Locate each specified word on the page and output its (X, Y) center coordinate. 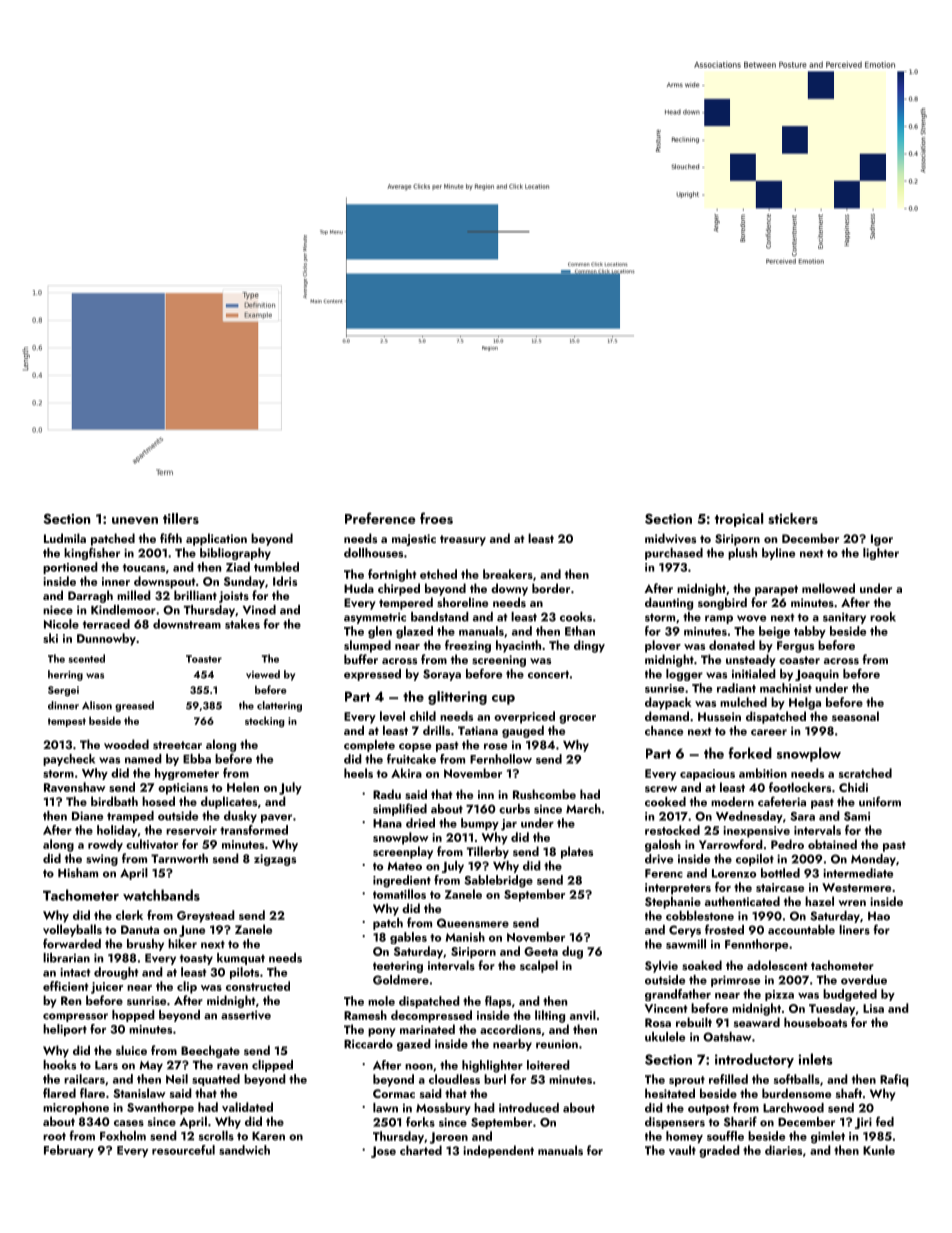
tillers (181, 518)
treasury (463, 540)
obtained (832, 844)
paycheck (69, 760)
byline (778, 554)
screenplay (403, 852)
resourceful (183, 1150)
